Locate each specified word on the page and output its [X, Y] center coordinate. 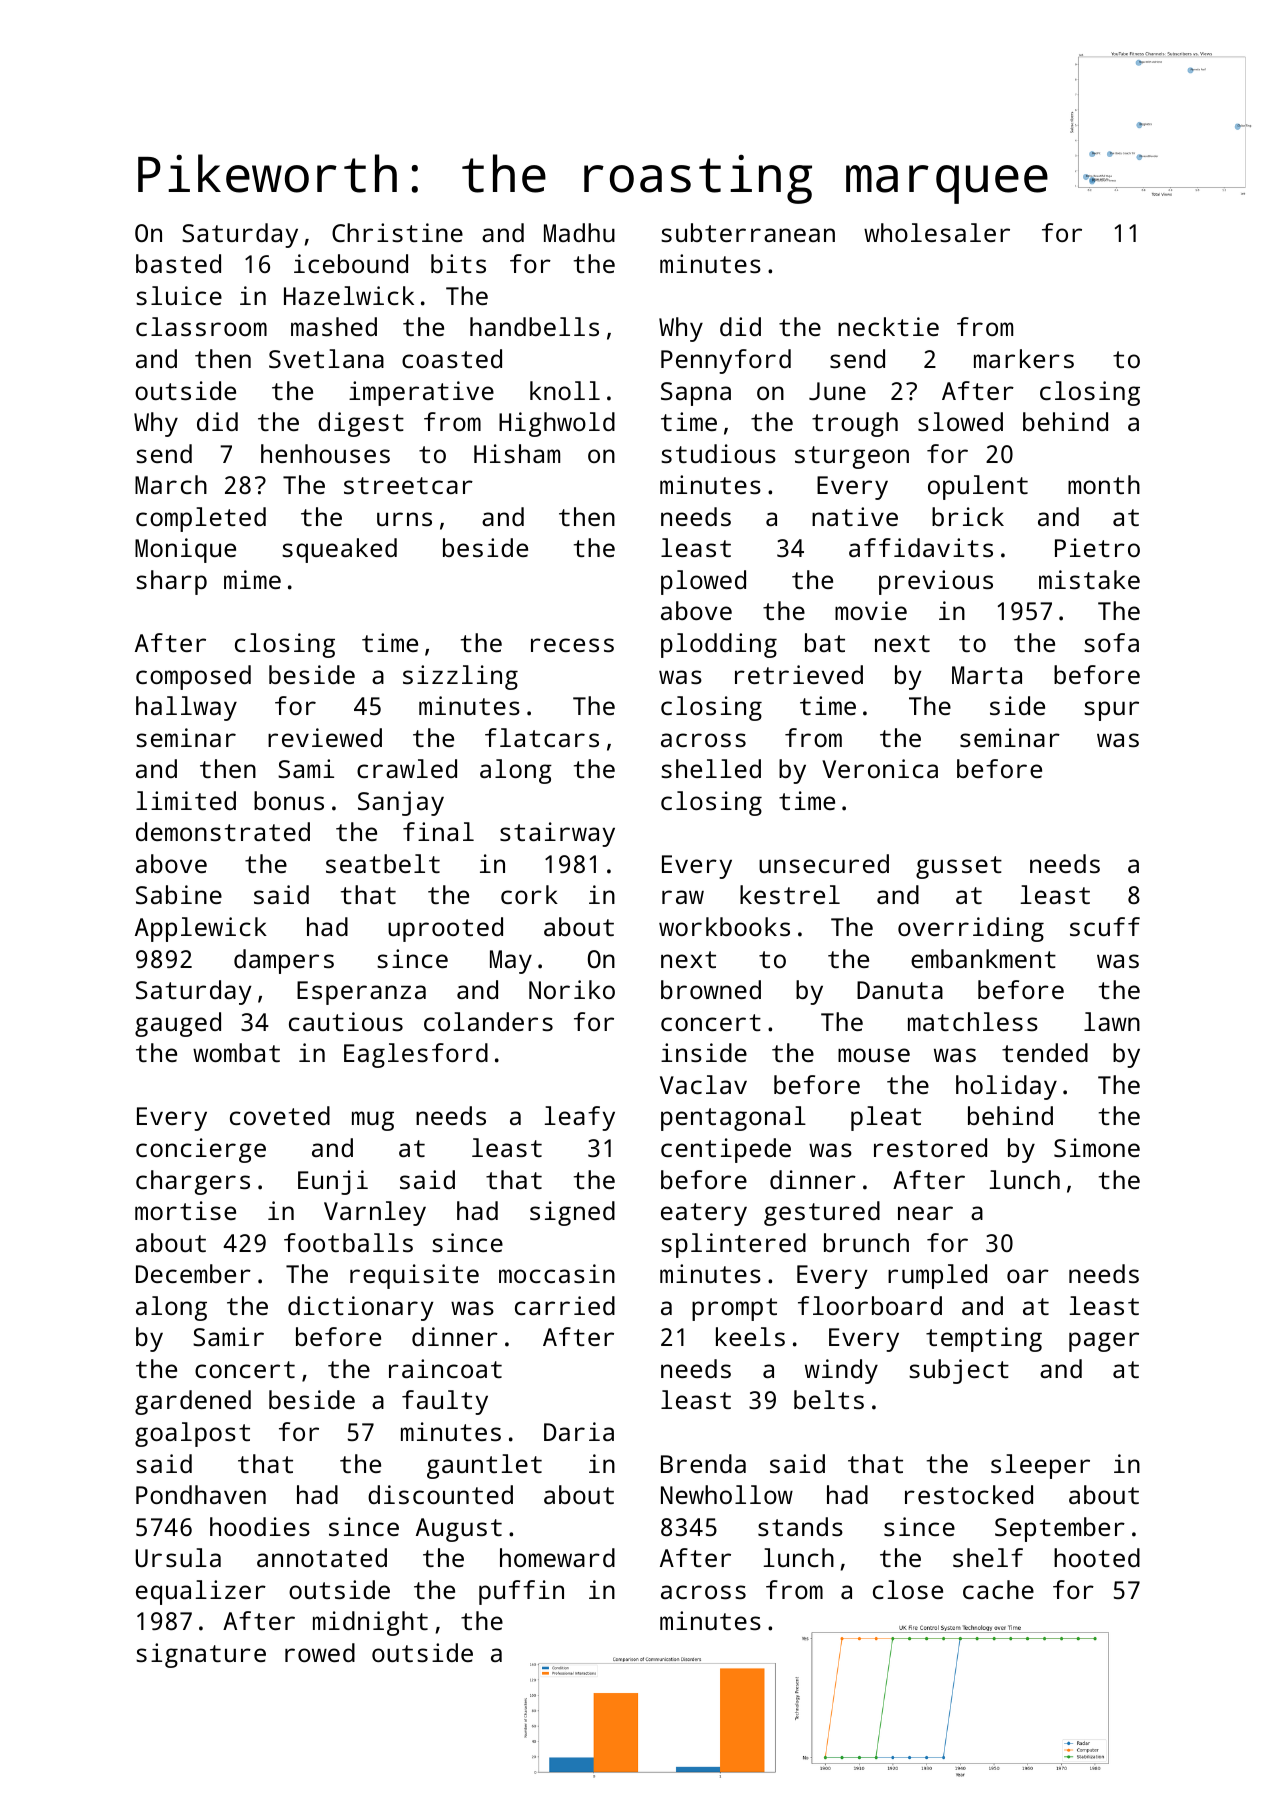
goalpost [192, 1434]
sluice [179, 295]
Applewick [201, 929]
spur [1111, 711]
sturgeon [852, 457]
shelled [711, 768]
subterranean [748, 232]
